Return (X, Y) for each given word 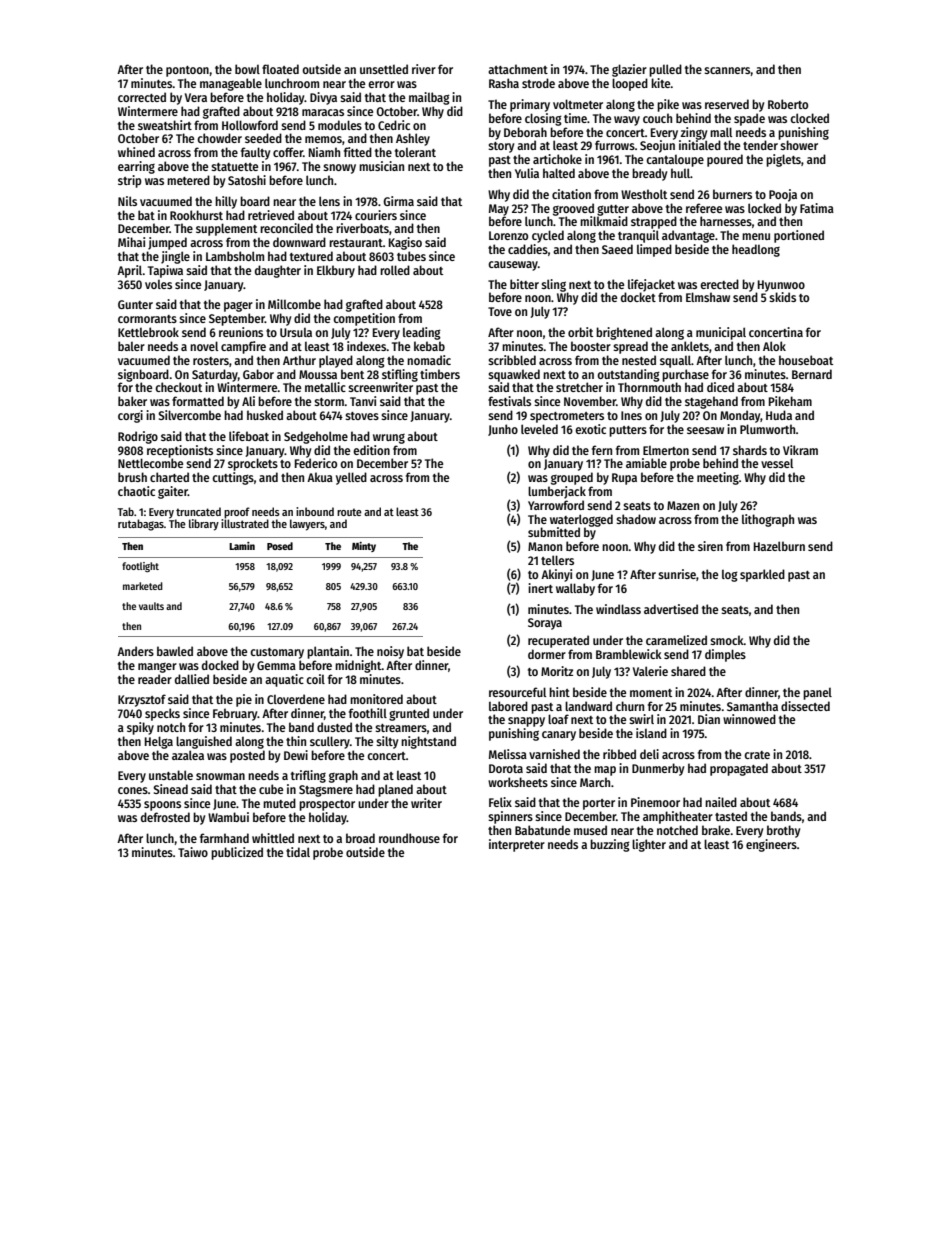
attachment (518, 69)
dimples (725, 655)
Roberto (788, 104)
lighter (649, 845)
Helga (159, 742)
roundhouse (409, 838)
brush (132, 477)
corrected (142, 97)
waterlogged (581, 520)
